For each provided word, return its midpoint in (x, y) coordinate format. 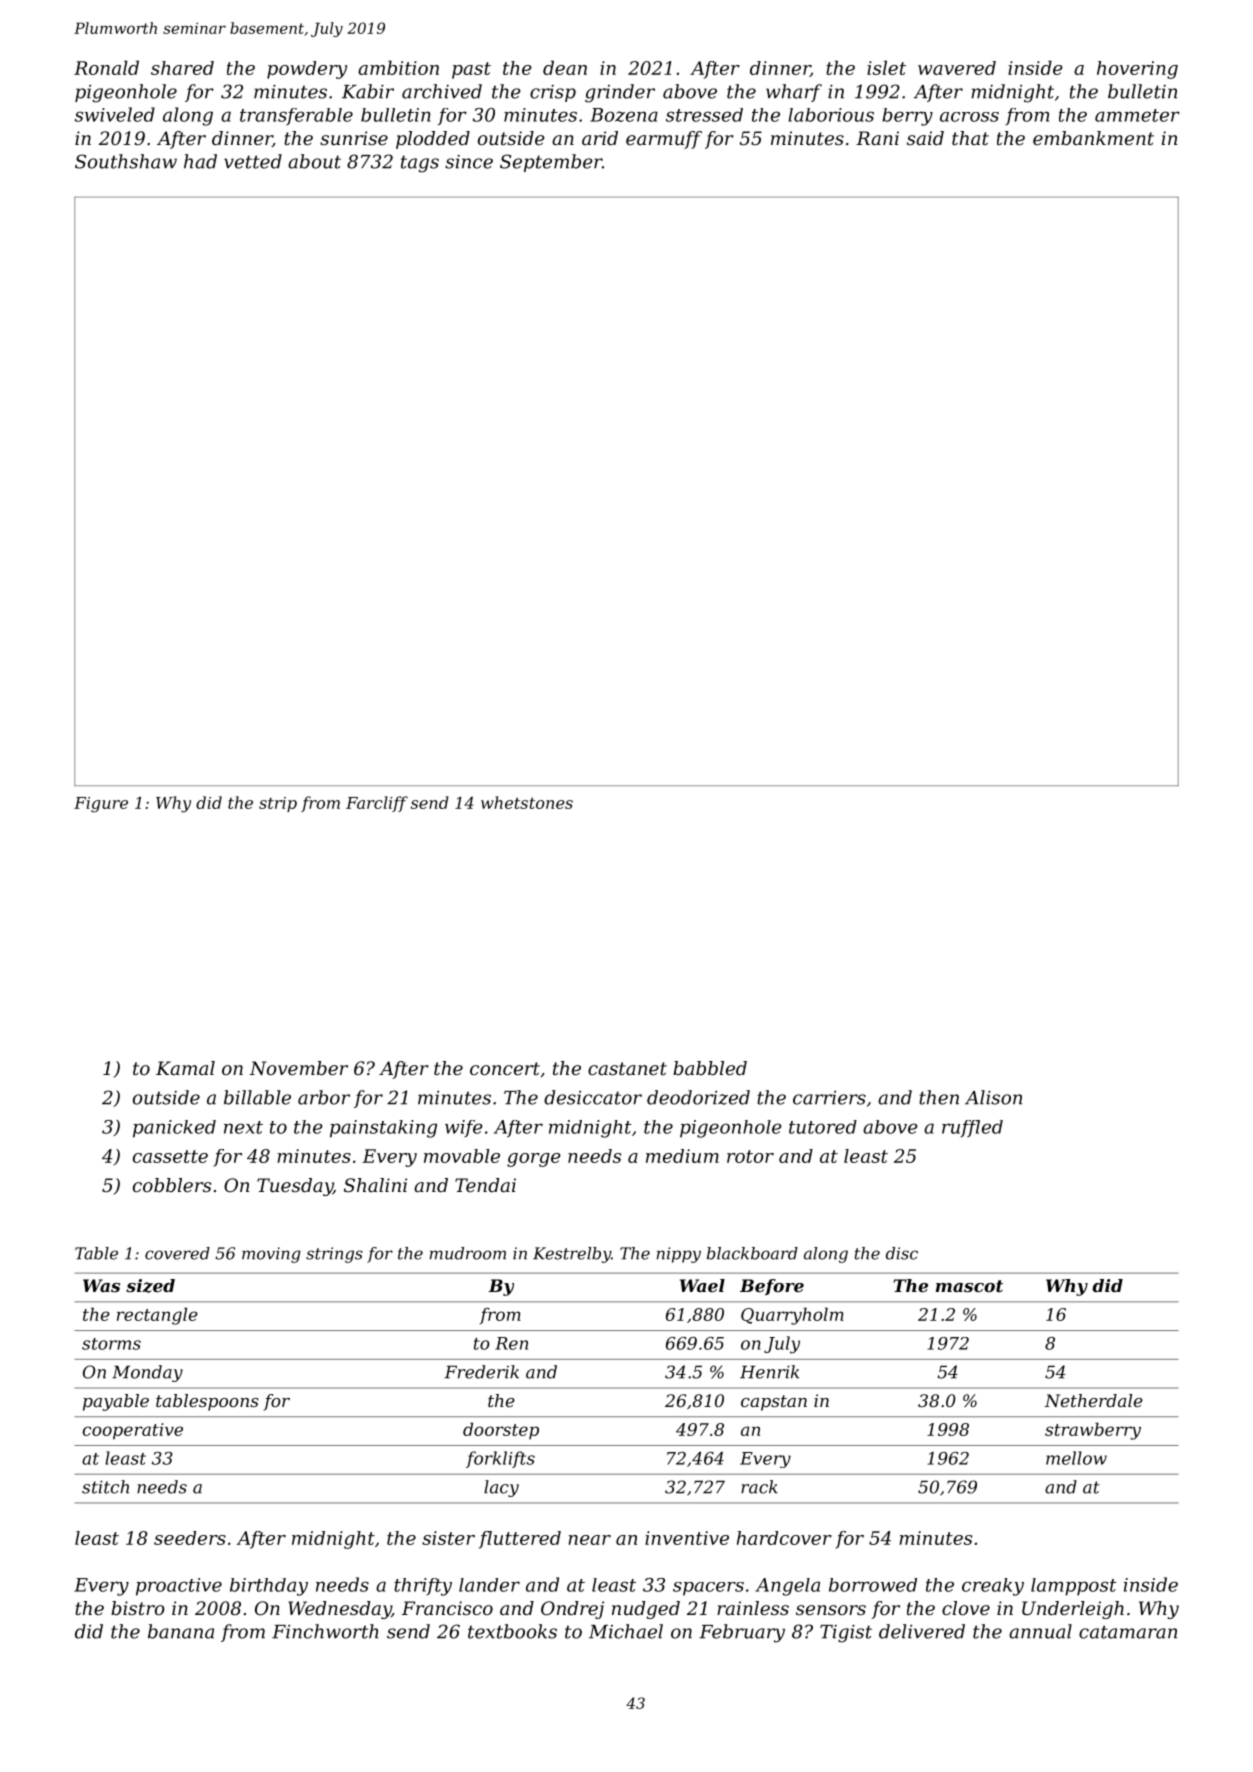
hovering (1137, 70)
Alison (993, 1097)
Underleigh (1073, 1610)
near (589, 1540)
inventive (687, 1538)
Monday (147, 1373)
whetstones (527, 802)
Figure (101, 805)
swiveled (115, 114)
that (970, 138)
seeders (190, 1538)
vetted (253, 161)
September (551, 163)
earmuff (664, 140)
